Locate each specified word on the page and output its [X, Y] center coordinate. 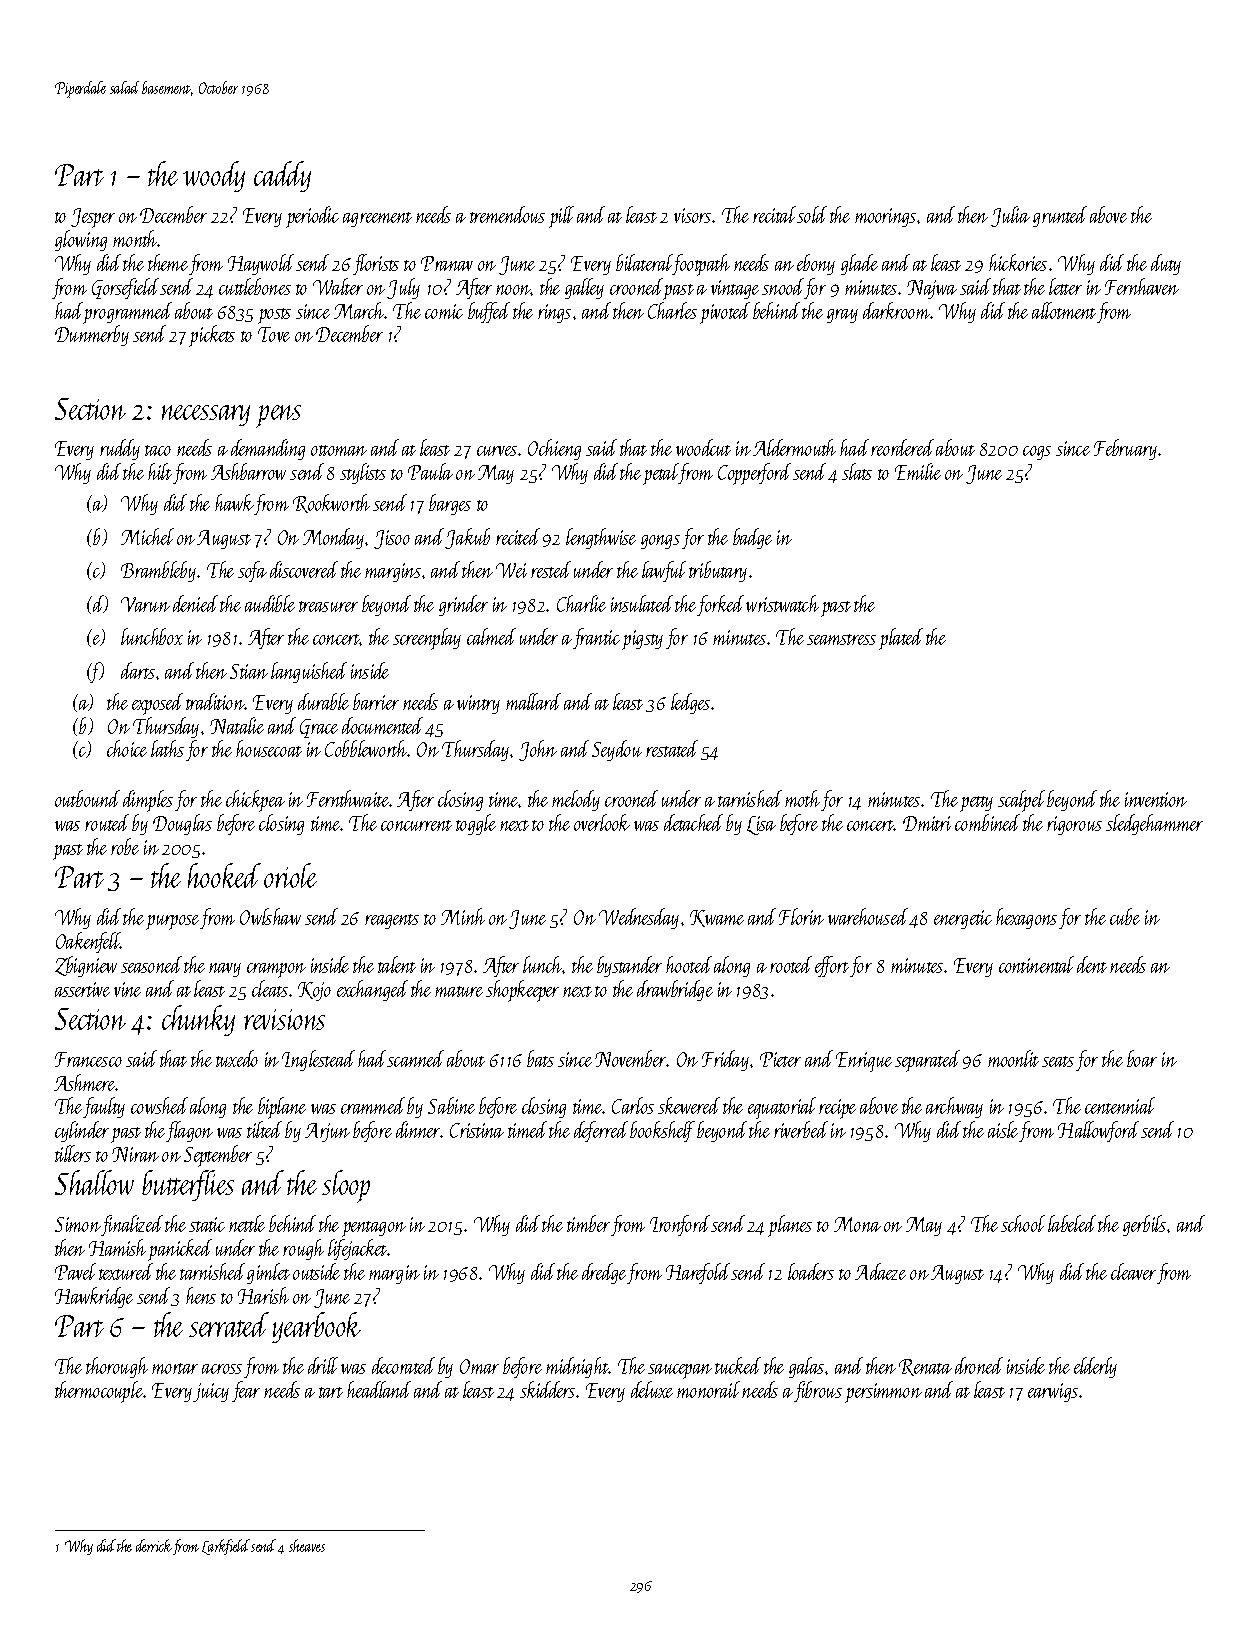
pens [278, 416]
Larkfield [226, 1547]
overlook [602, 822]
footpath [701, 265]
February [1125, 449]
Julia [1010, 216]
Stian [249, 671]
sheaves [307, 1545]
